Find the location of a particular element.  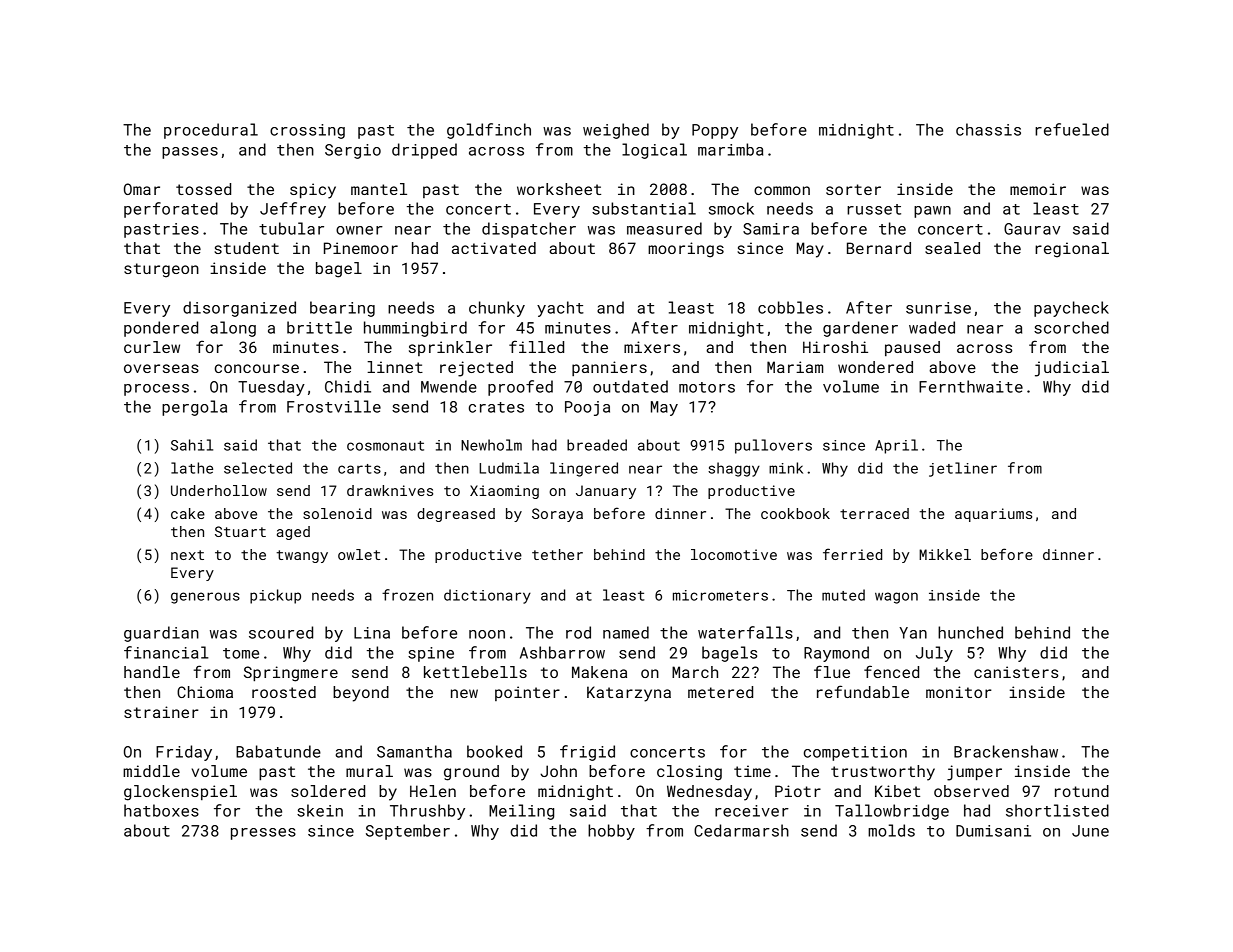

breaded is located at coordinates (597, 445).
